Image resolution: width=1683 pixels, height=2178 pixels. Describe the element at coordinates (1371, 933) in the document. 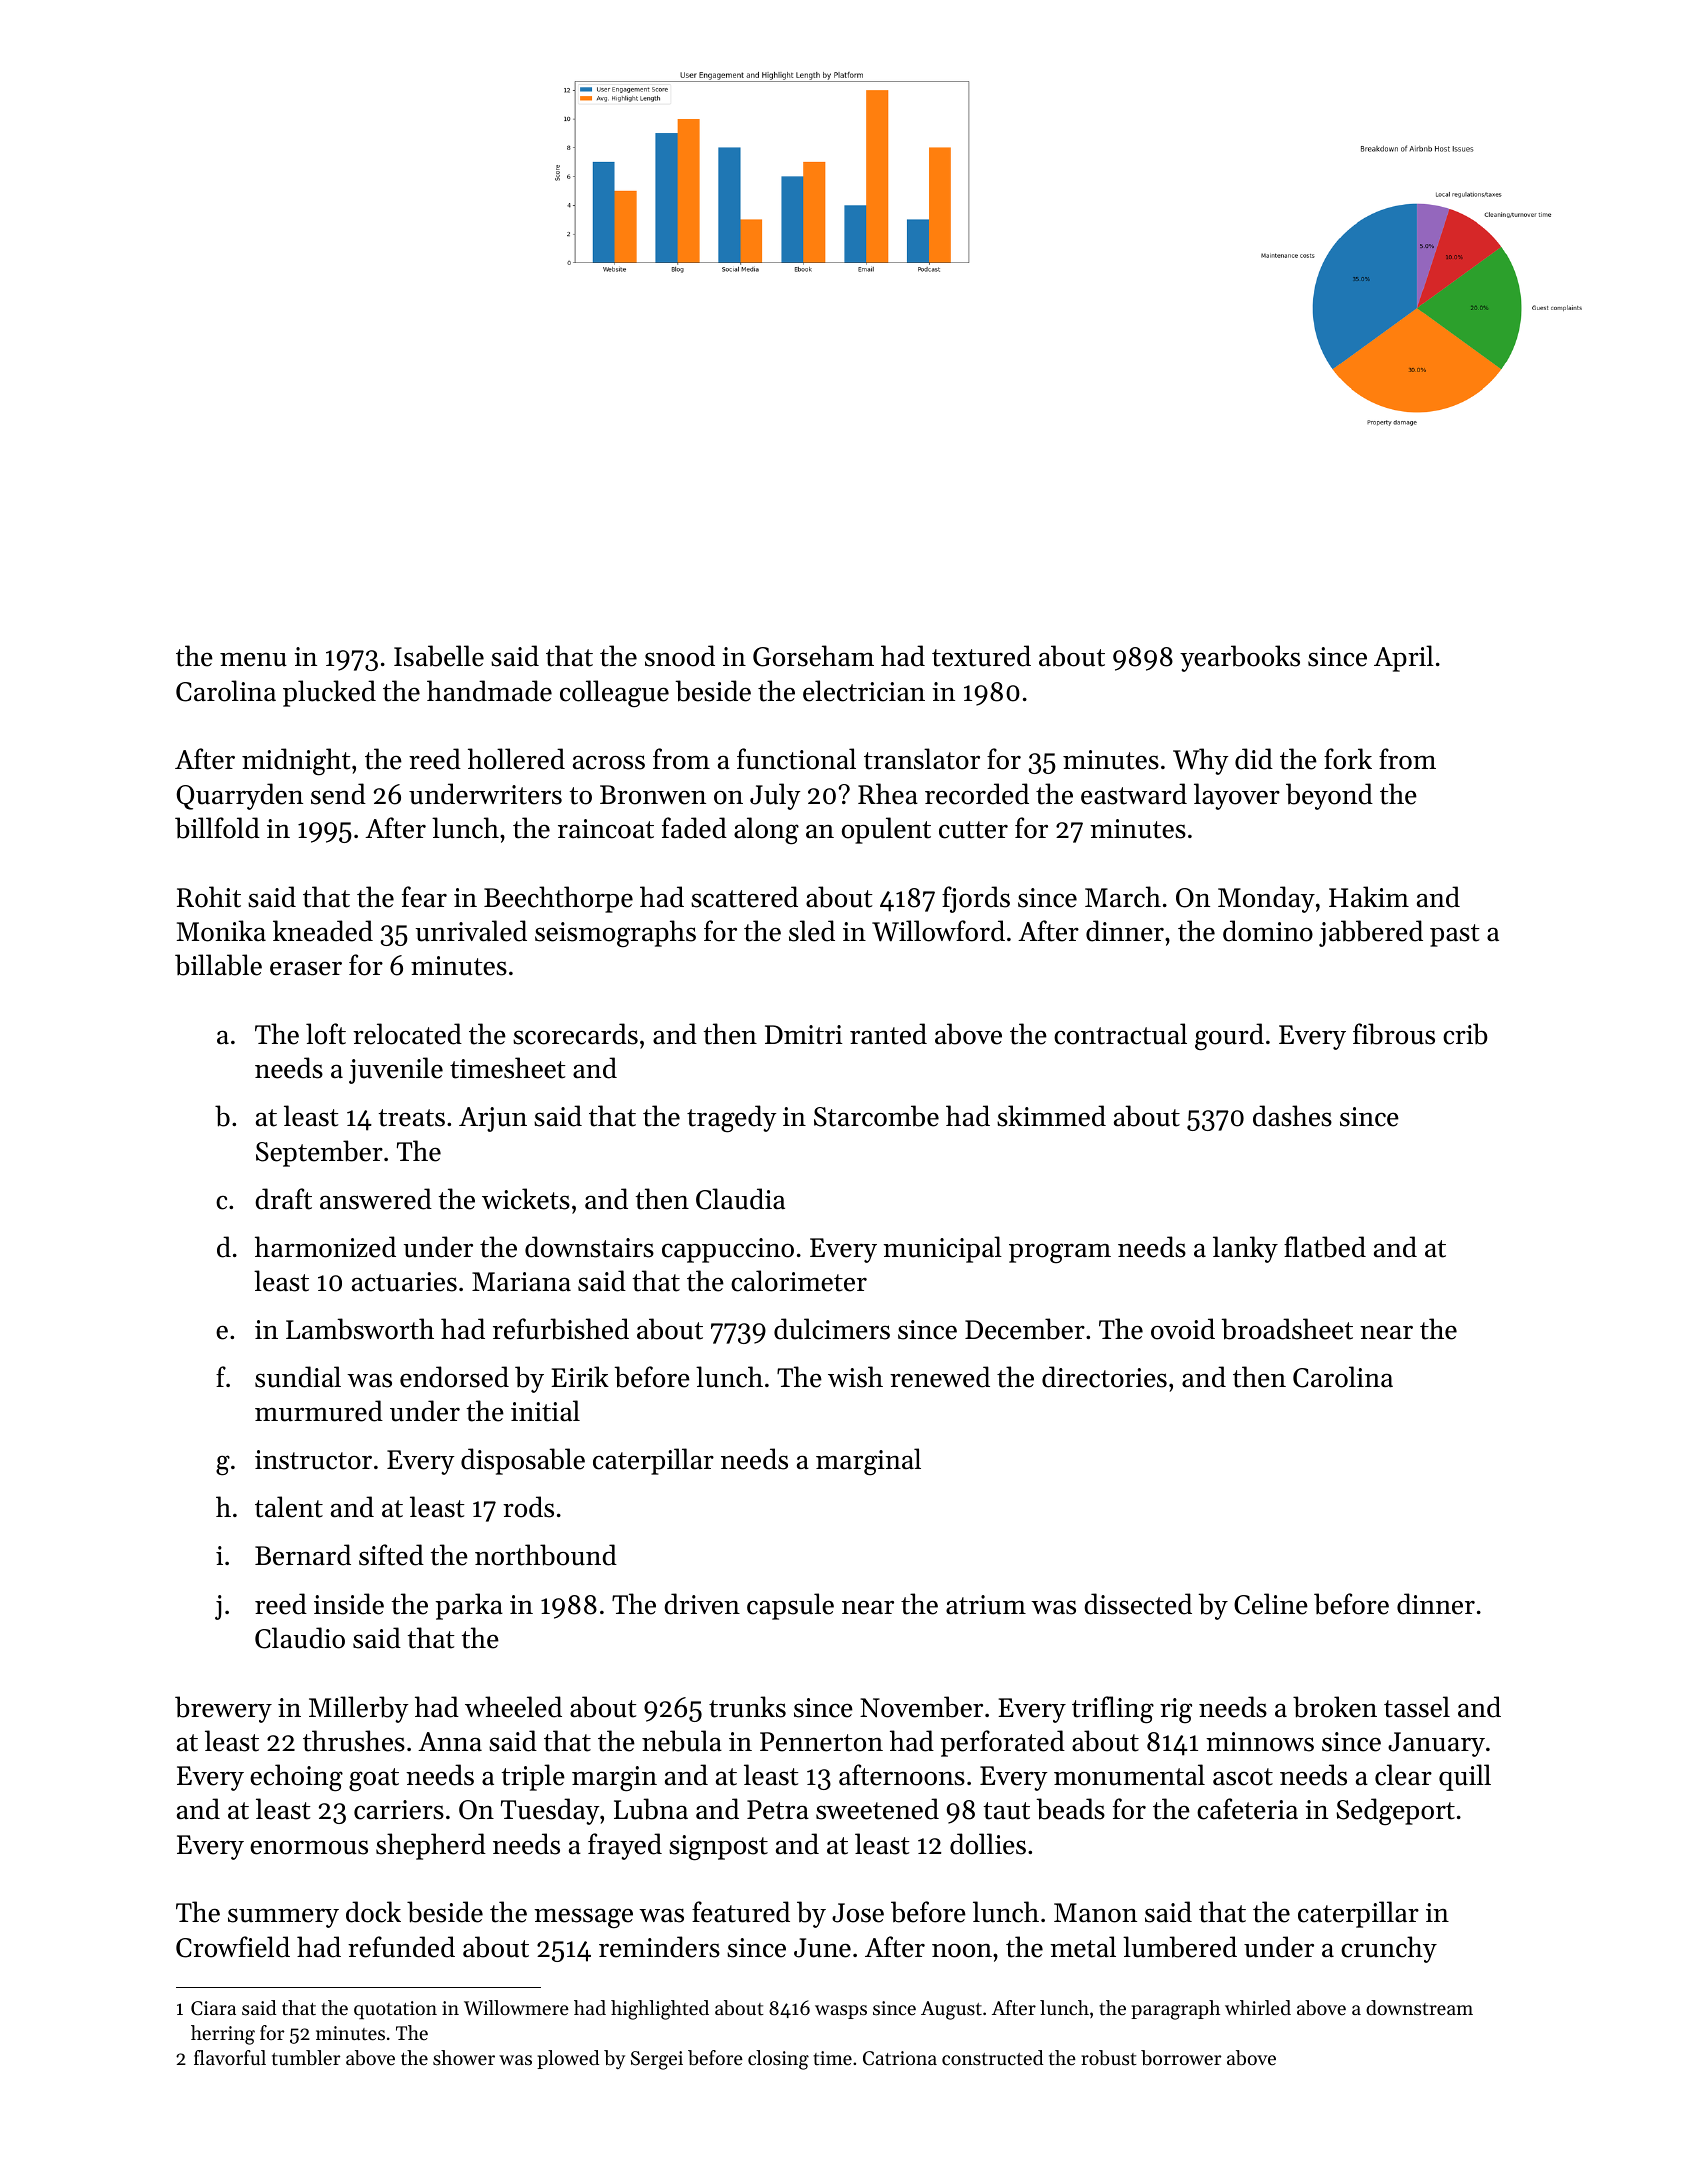

I see `jabbered` at that location.
